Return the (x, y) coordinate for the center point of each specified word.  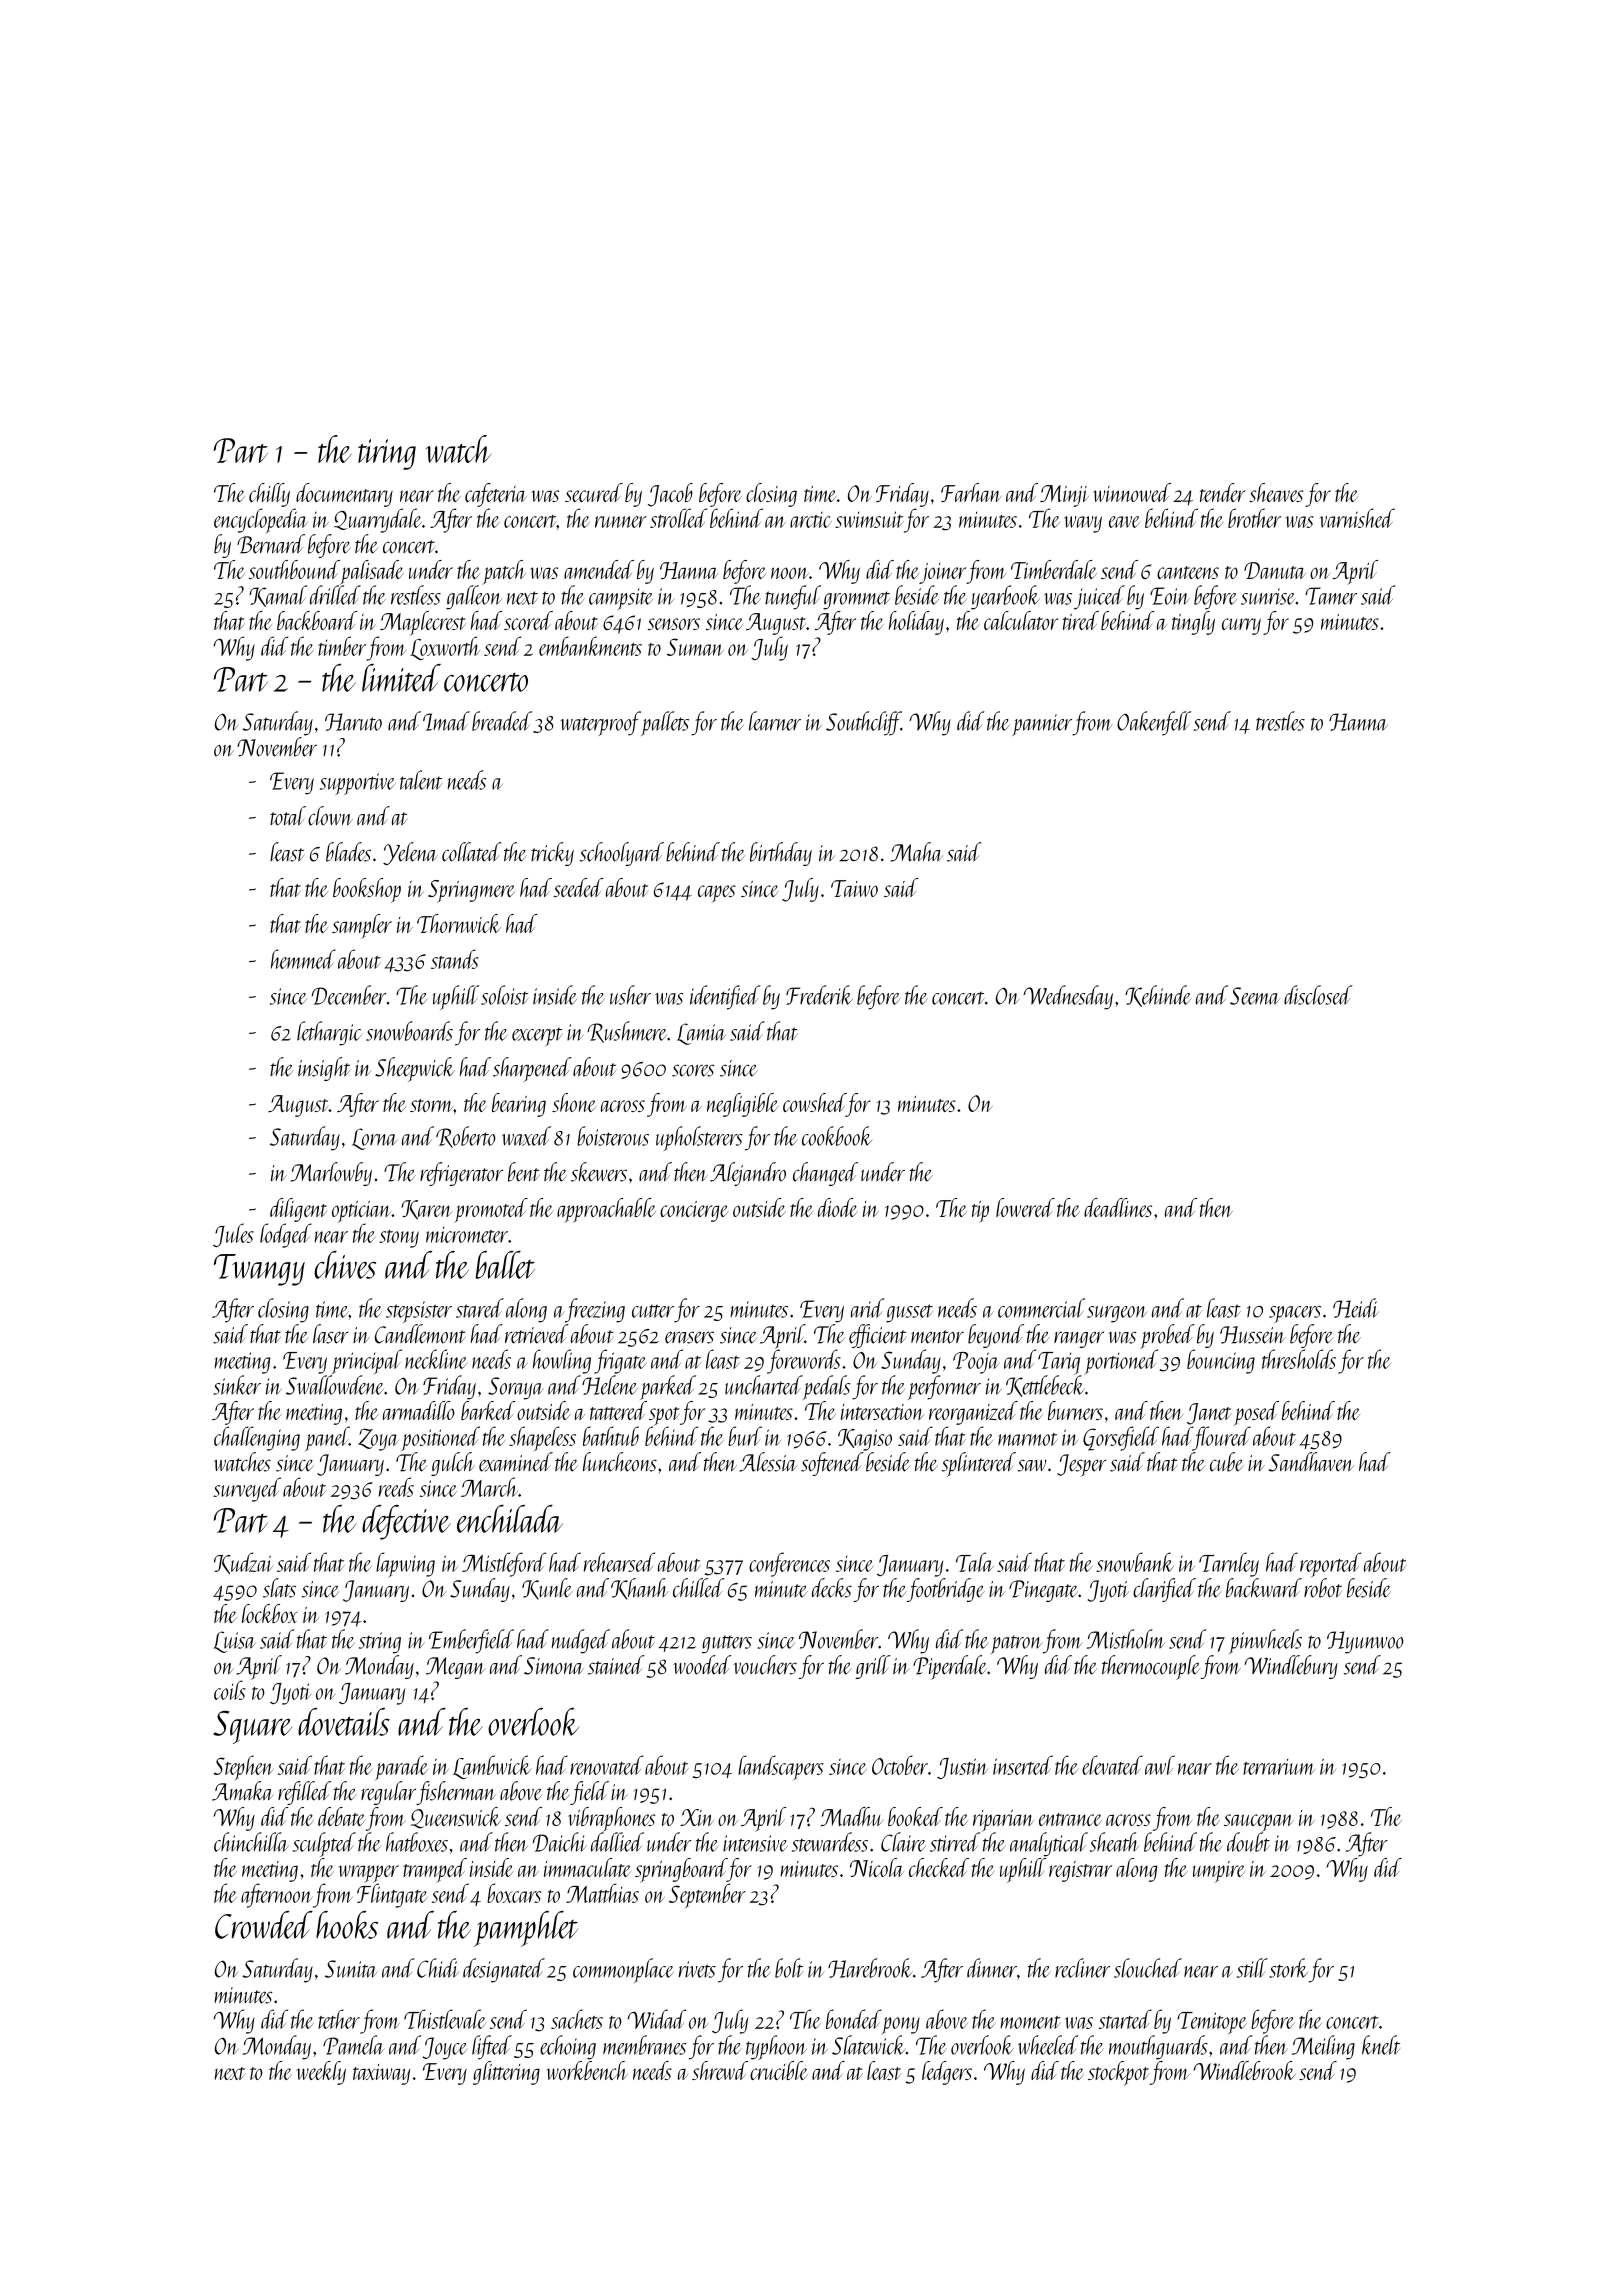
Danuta (1275, 570)
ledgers (947, 2073)
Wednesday (1068, 997)
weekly (321, 2073)
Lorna (375, 1139)
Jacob (670, 495)
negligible (742, 1105)
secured (594, 492)
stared (480, 1308)
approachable (606, 1210)
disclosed (1318, 995)
